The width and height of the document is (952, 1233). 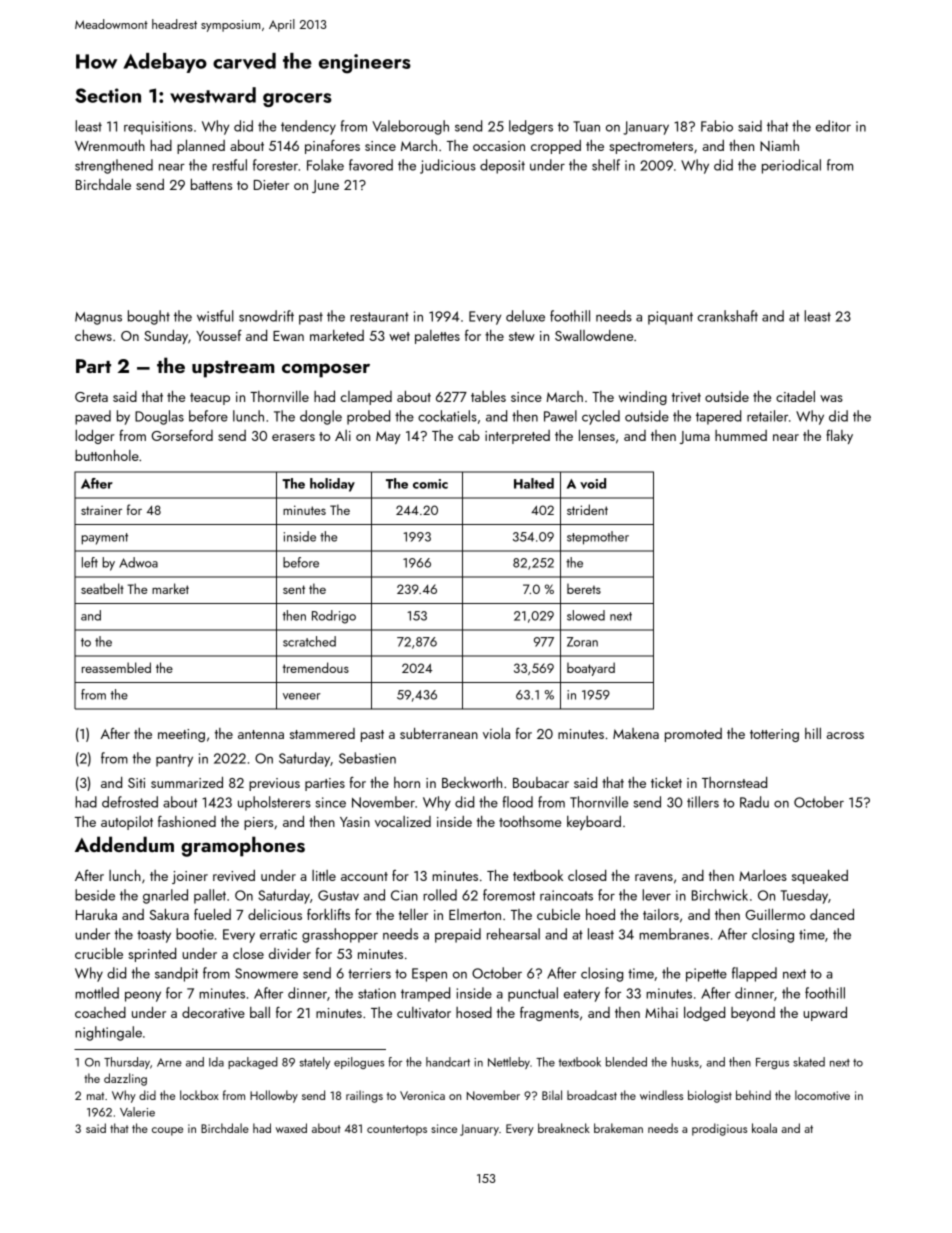 What do you see at coordinates (779, 146) in the document?
I see `Niamh` at bounding box center [779, 146].
